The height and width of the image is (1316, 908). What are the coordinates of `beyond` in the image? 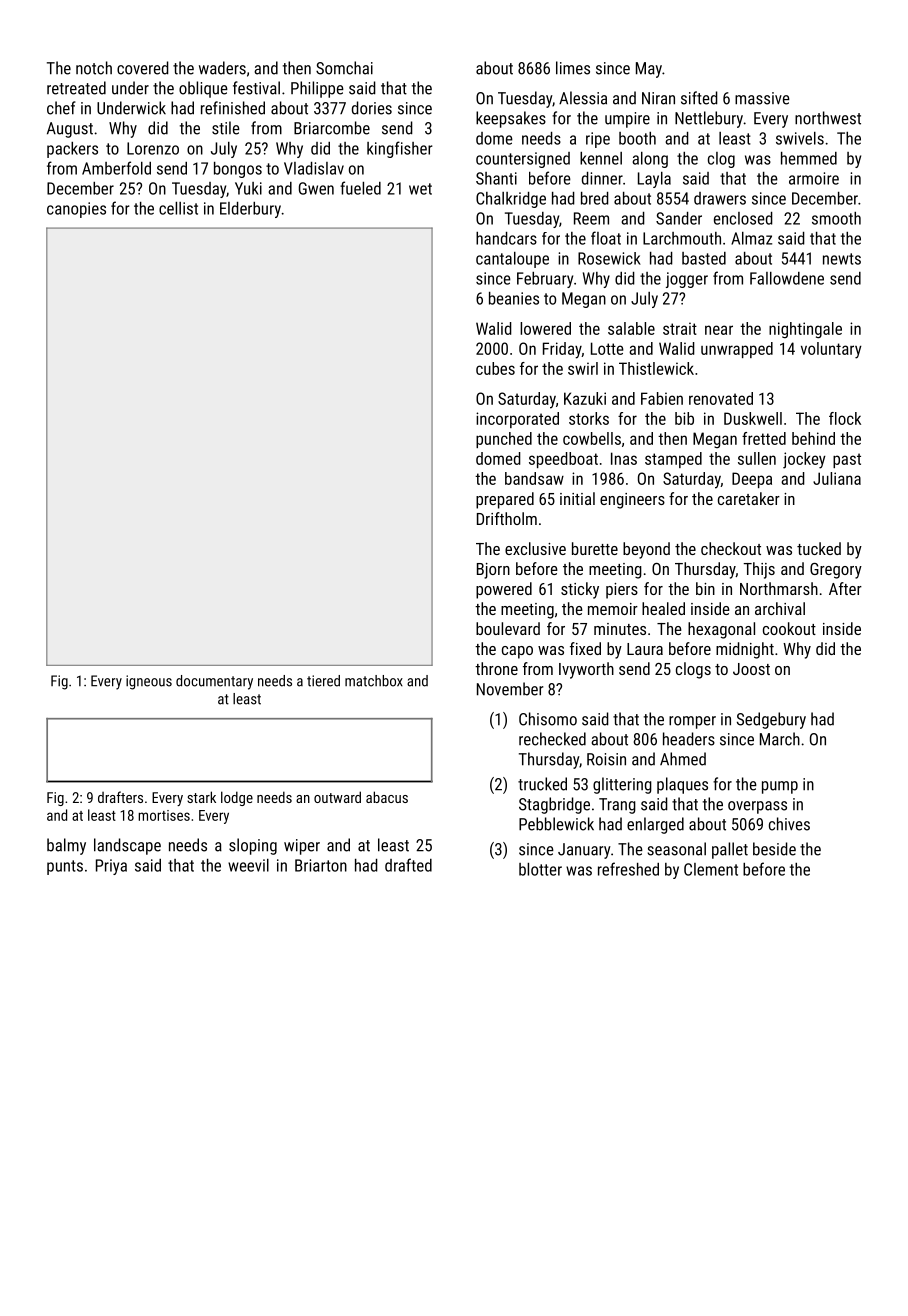 It's located at (646, 550).
